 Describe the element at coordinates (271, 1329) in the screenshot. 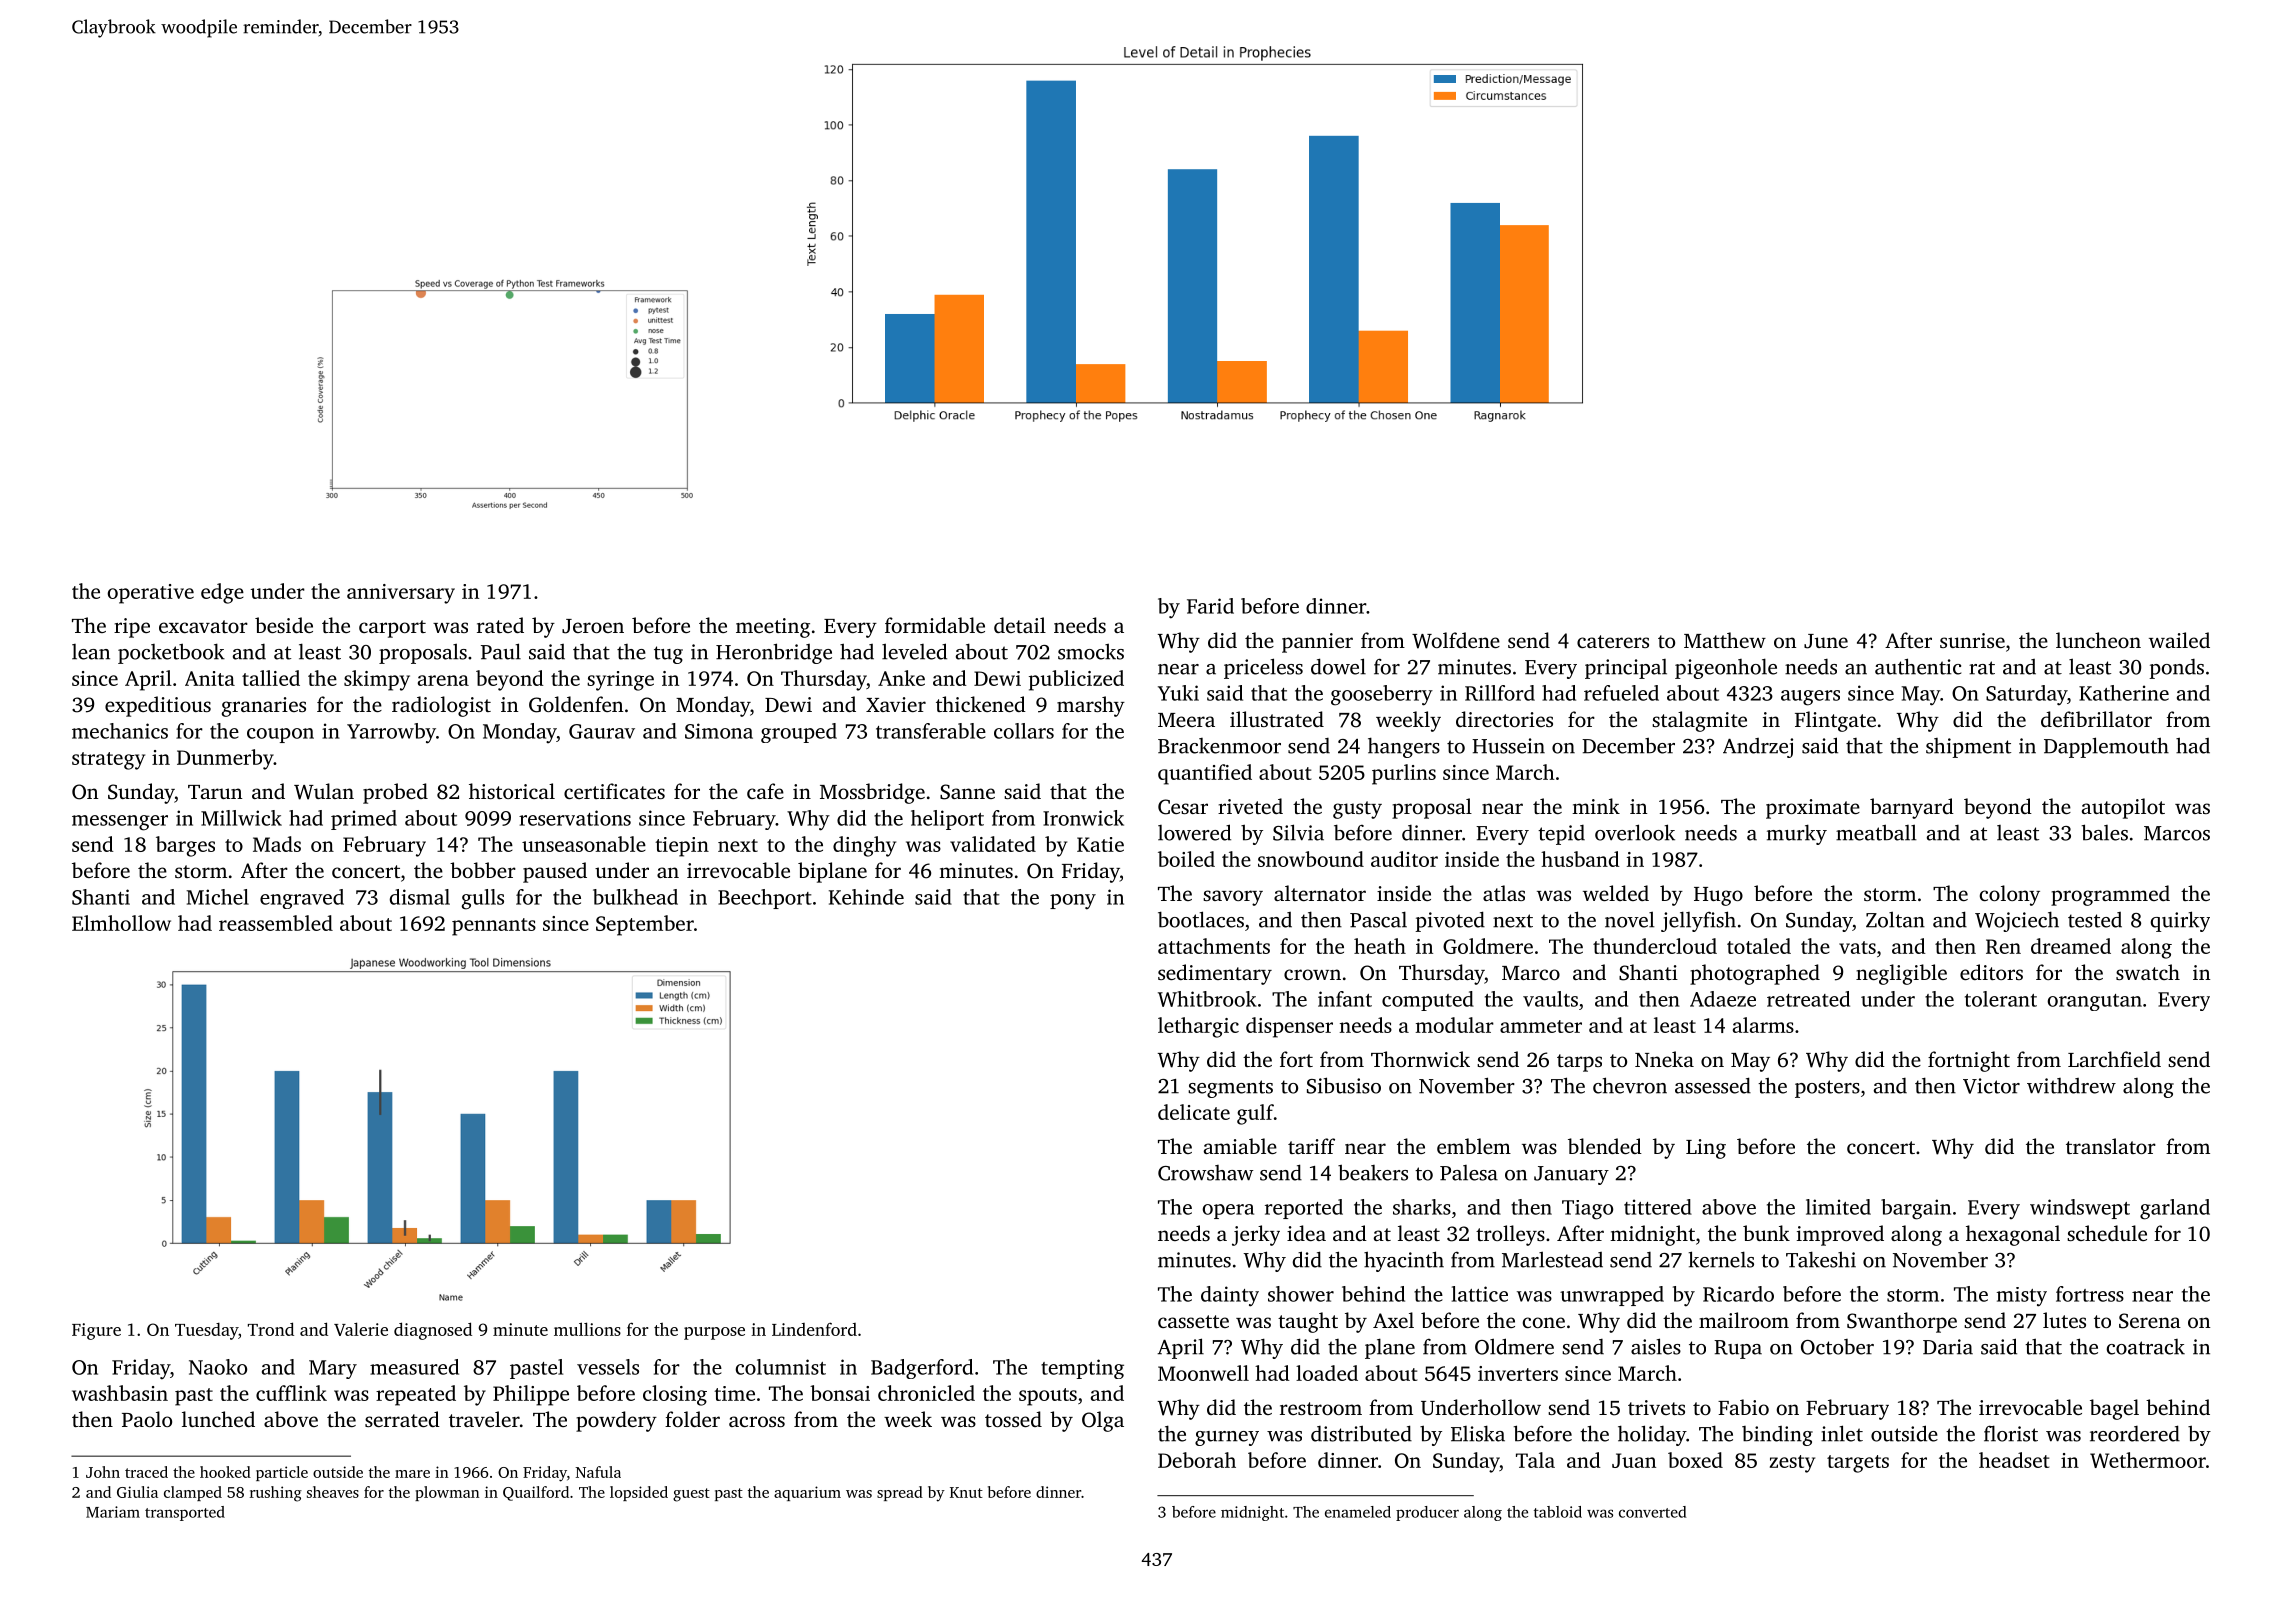

I see `Trond` at that location.
